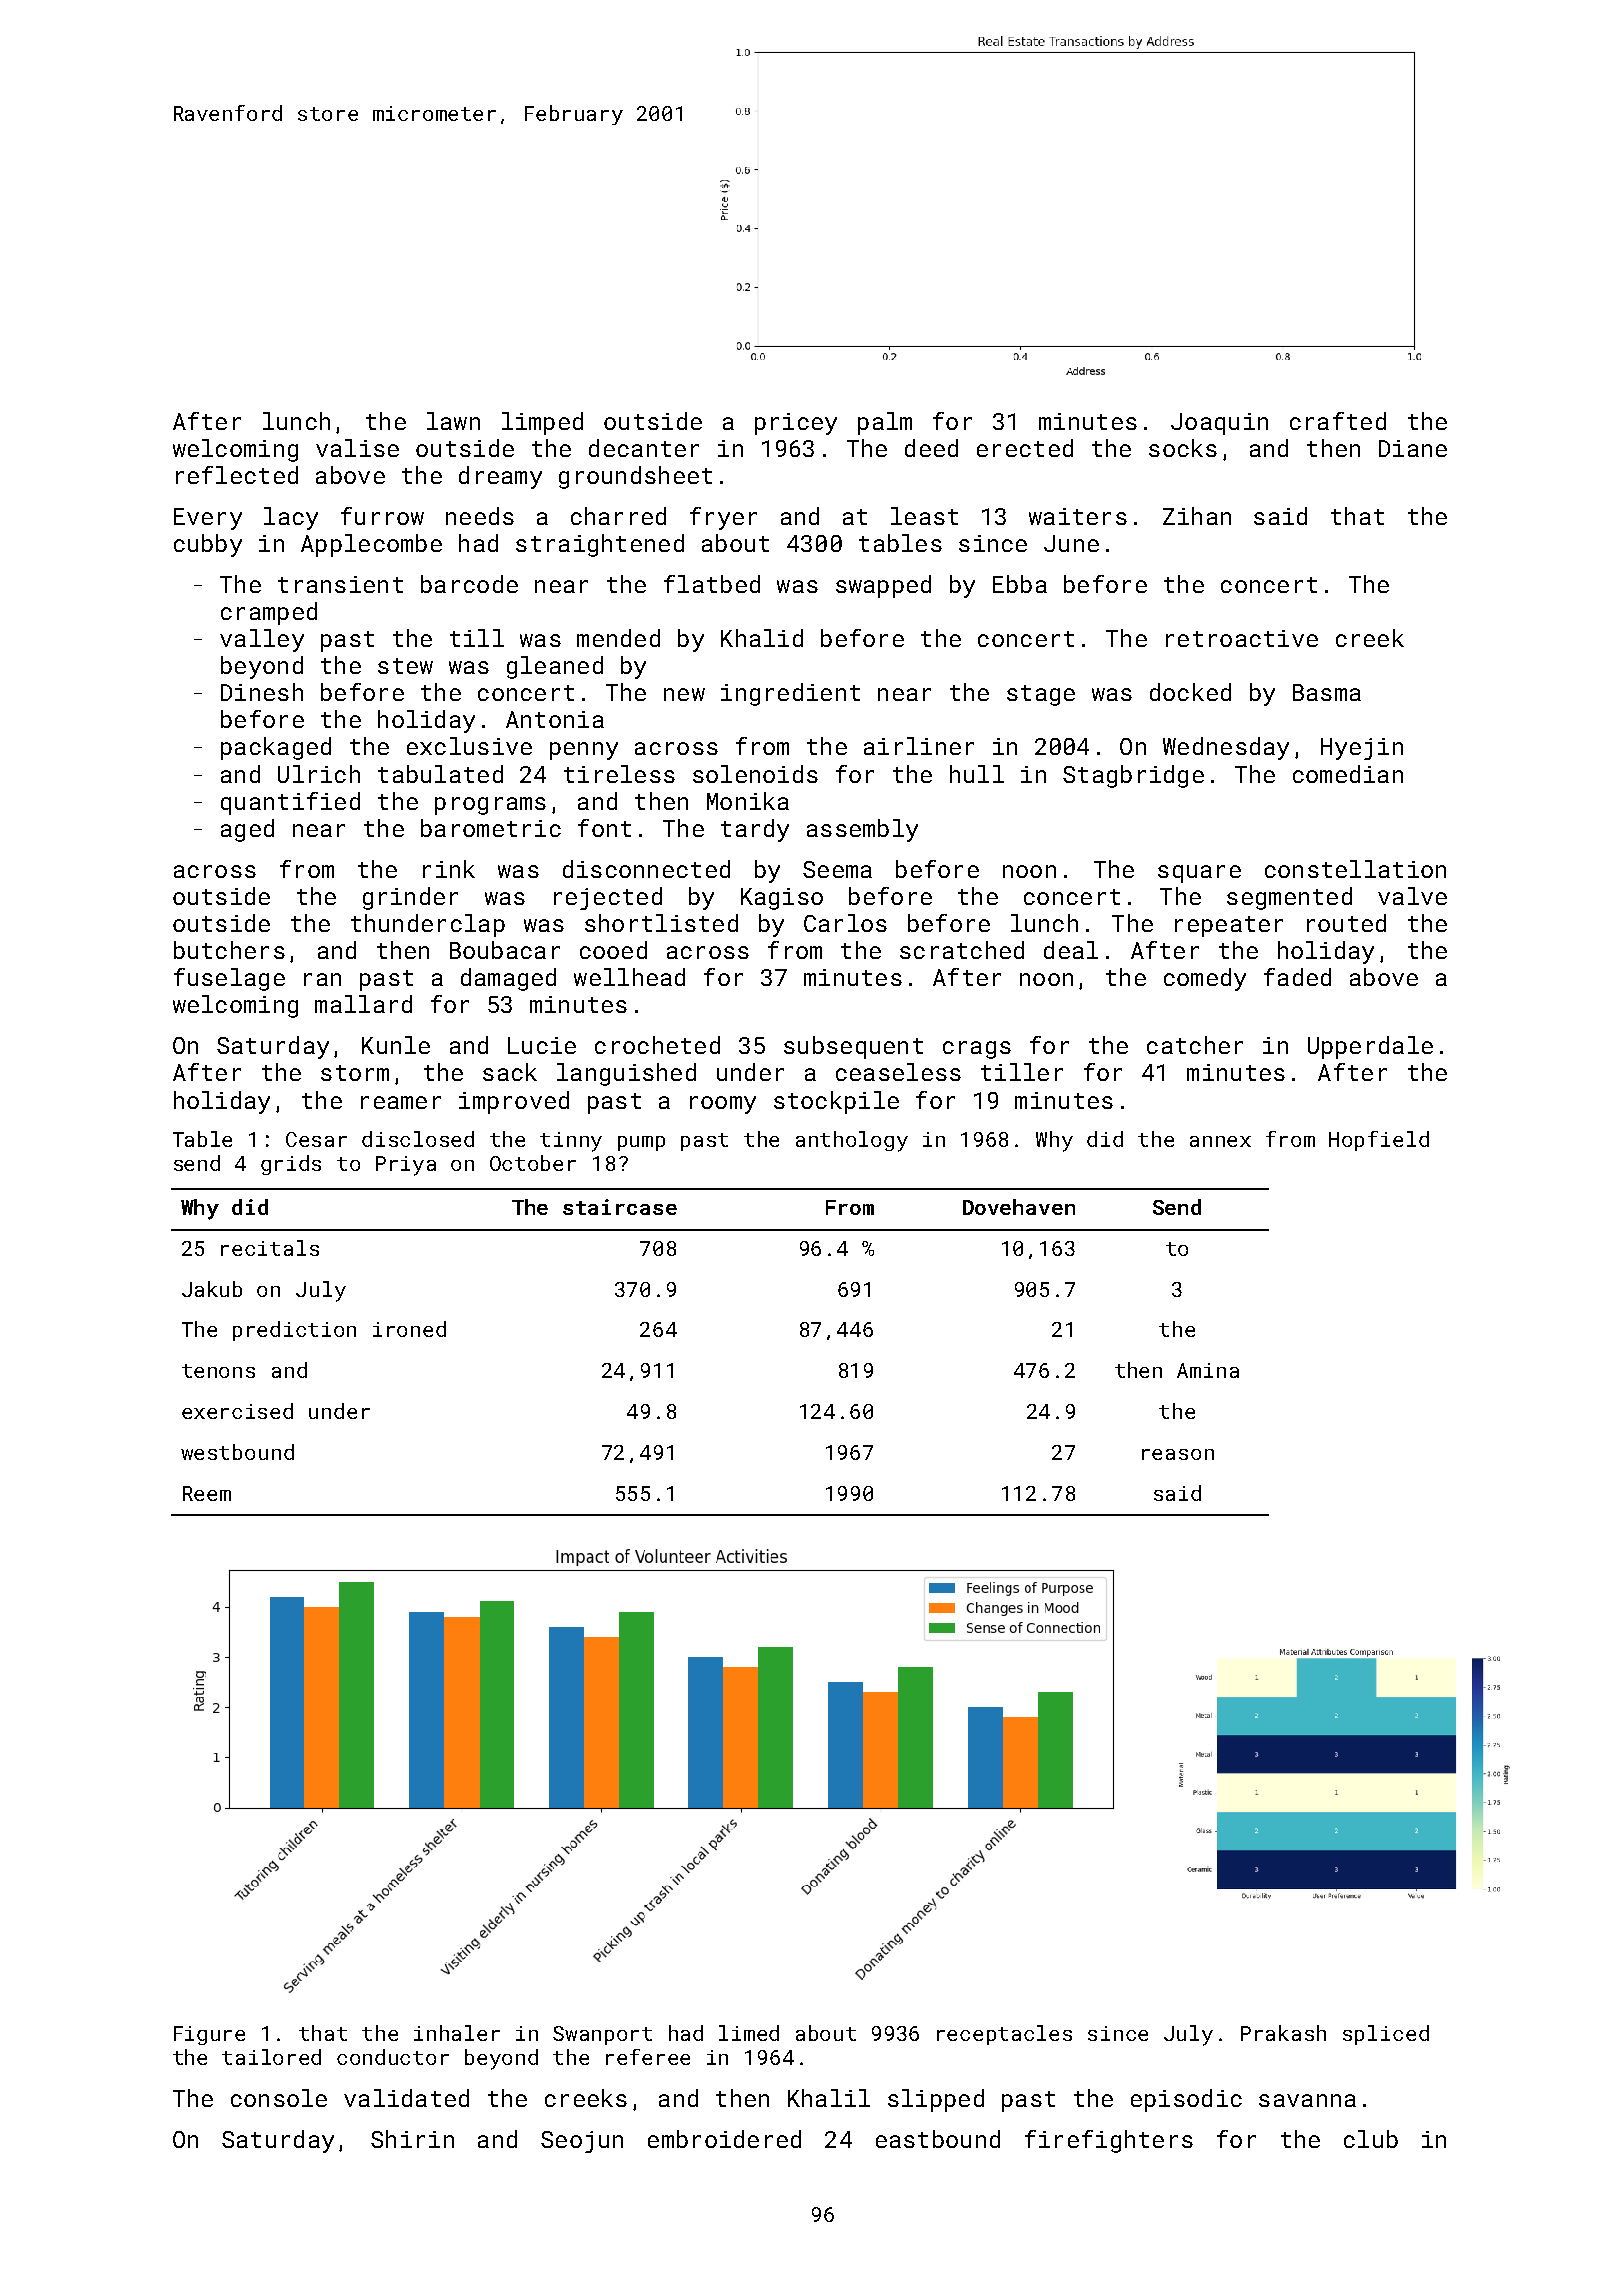 The height and width of the screenshot is (2292, 1620). I want to click on ironed, so click(409, 1329).
